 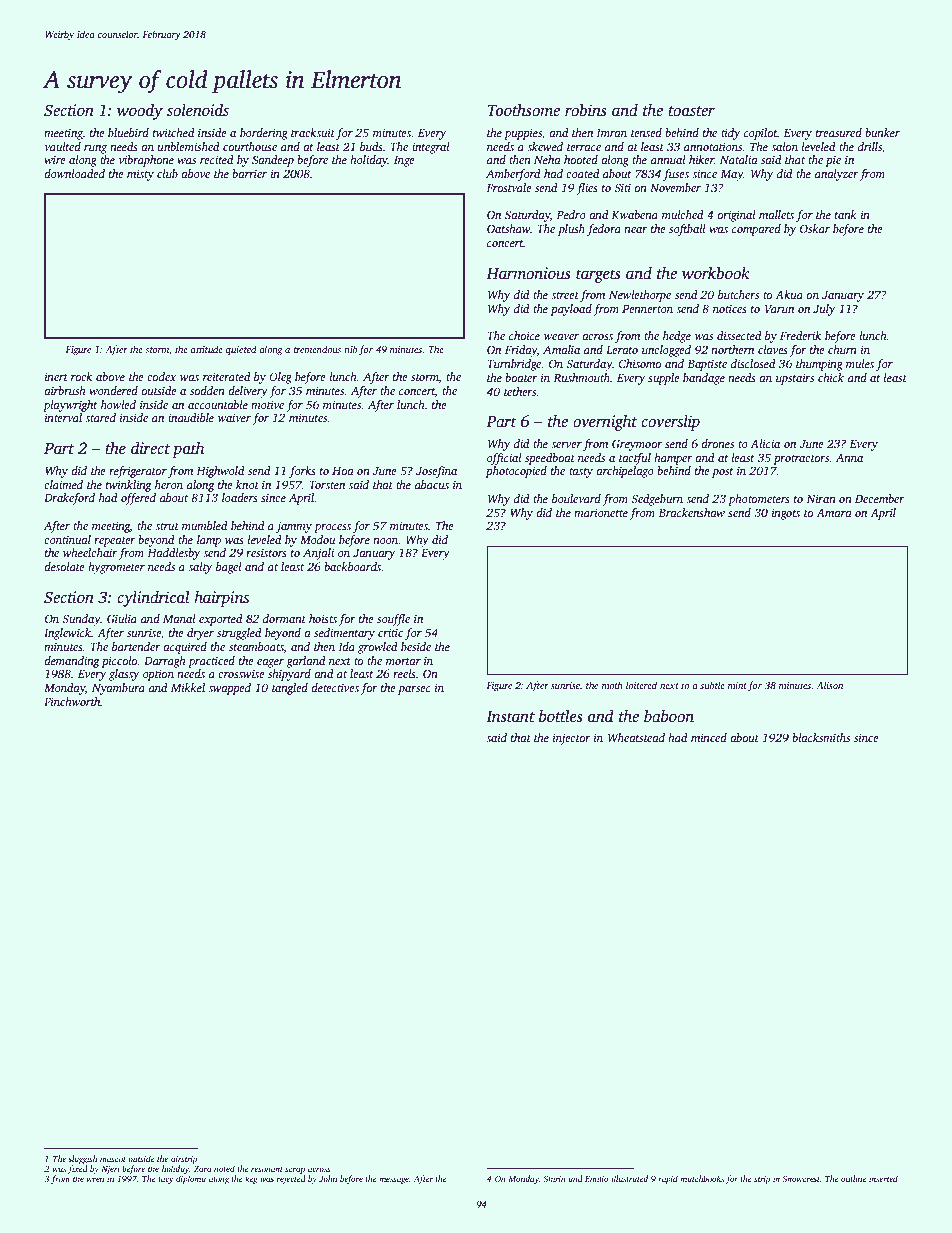 What do you see at coordinates (691, 512) in the image?
I see `Brackenshaw` at bounding box center [691, 512].
